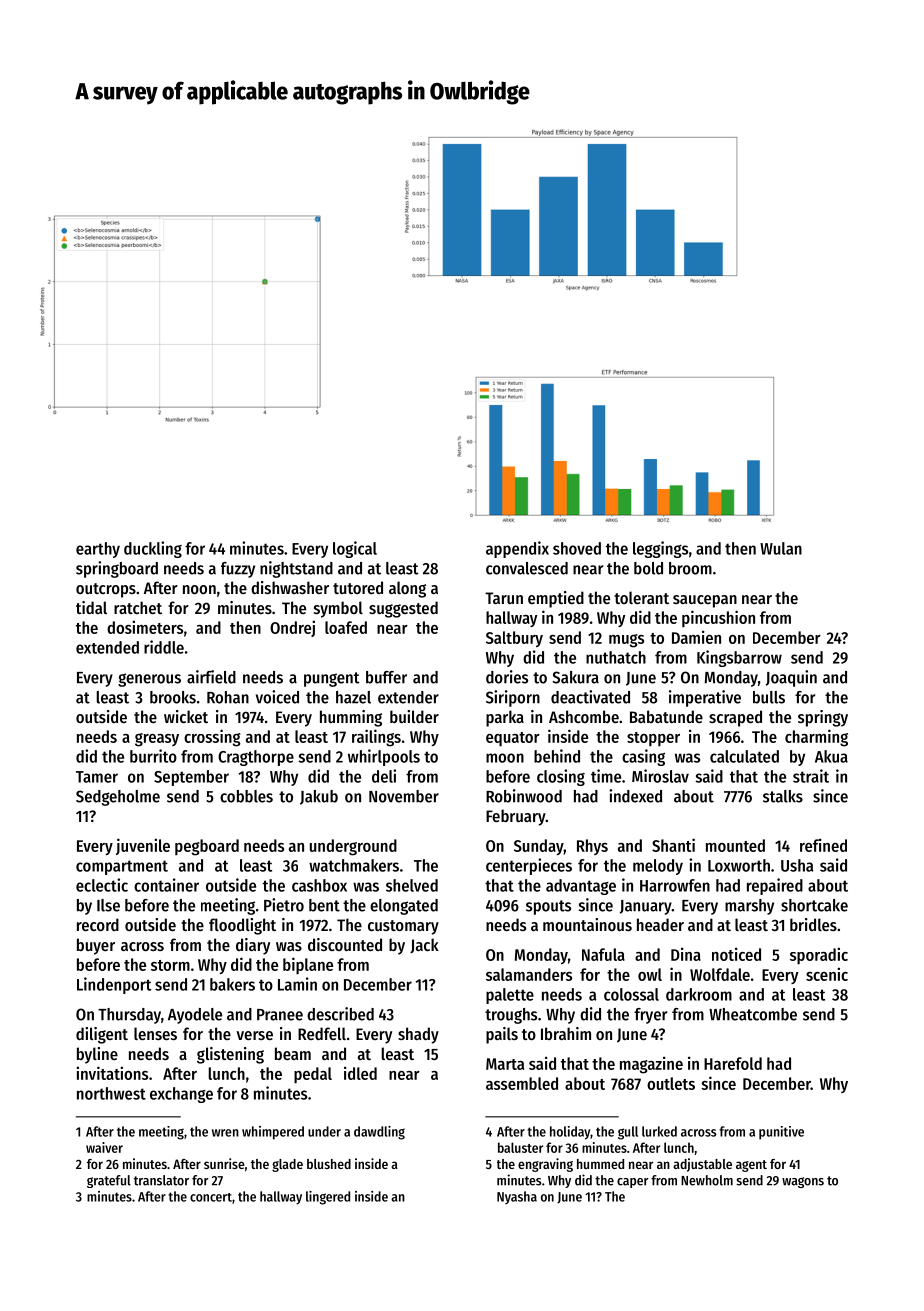 Image resolution: width=924 pixels, height=1311 pixels. I want to click on mounted, so click(735, 845).
